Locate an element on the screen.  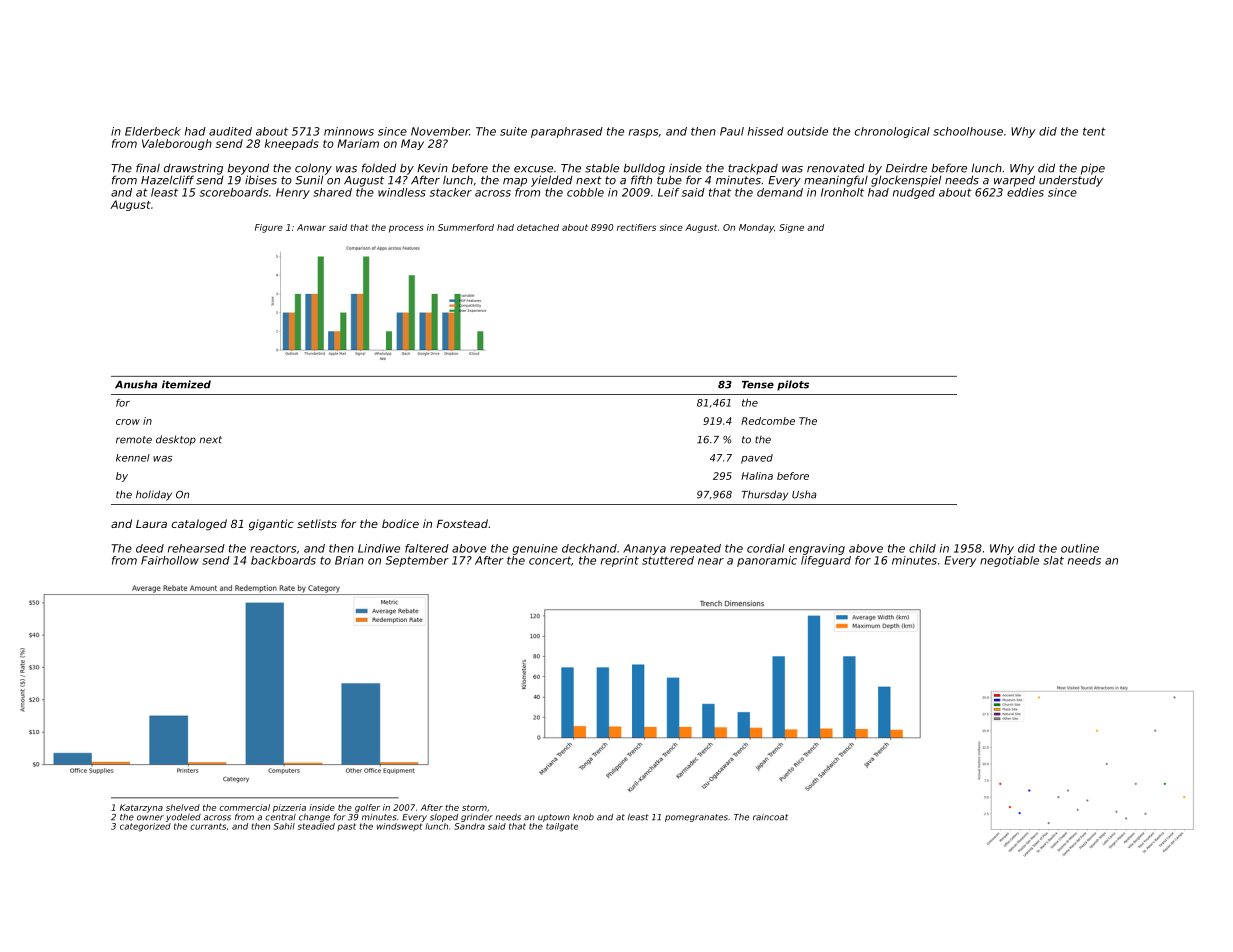
suite is located at coordinates (513, 131).
